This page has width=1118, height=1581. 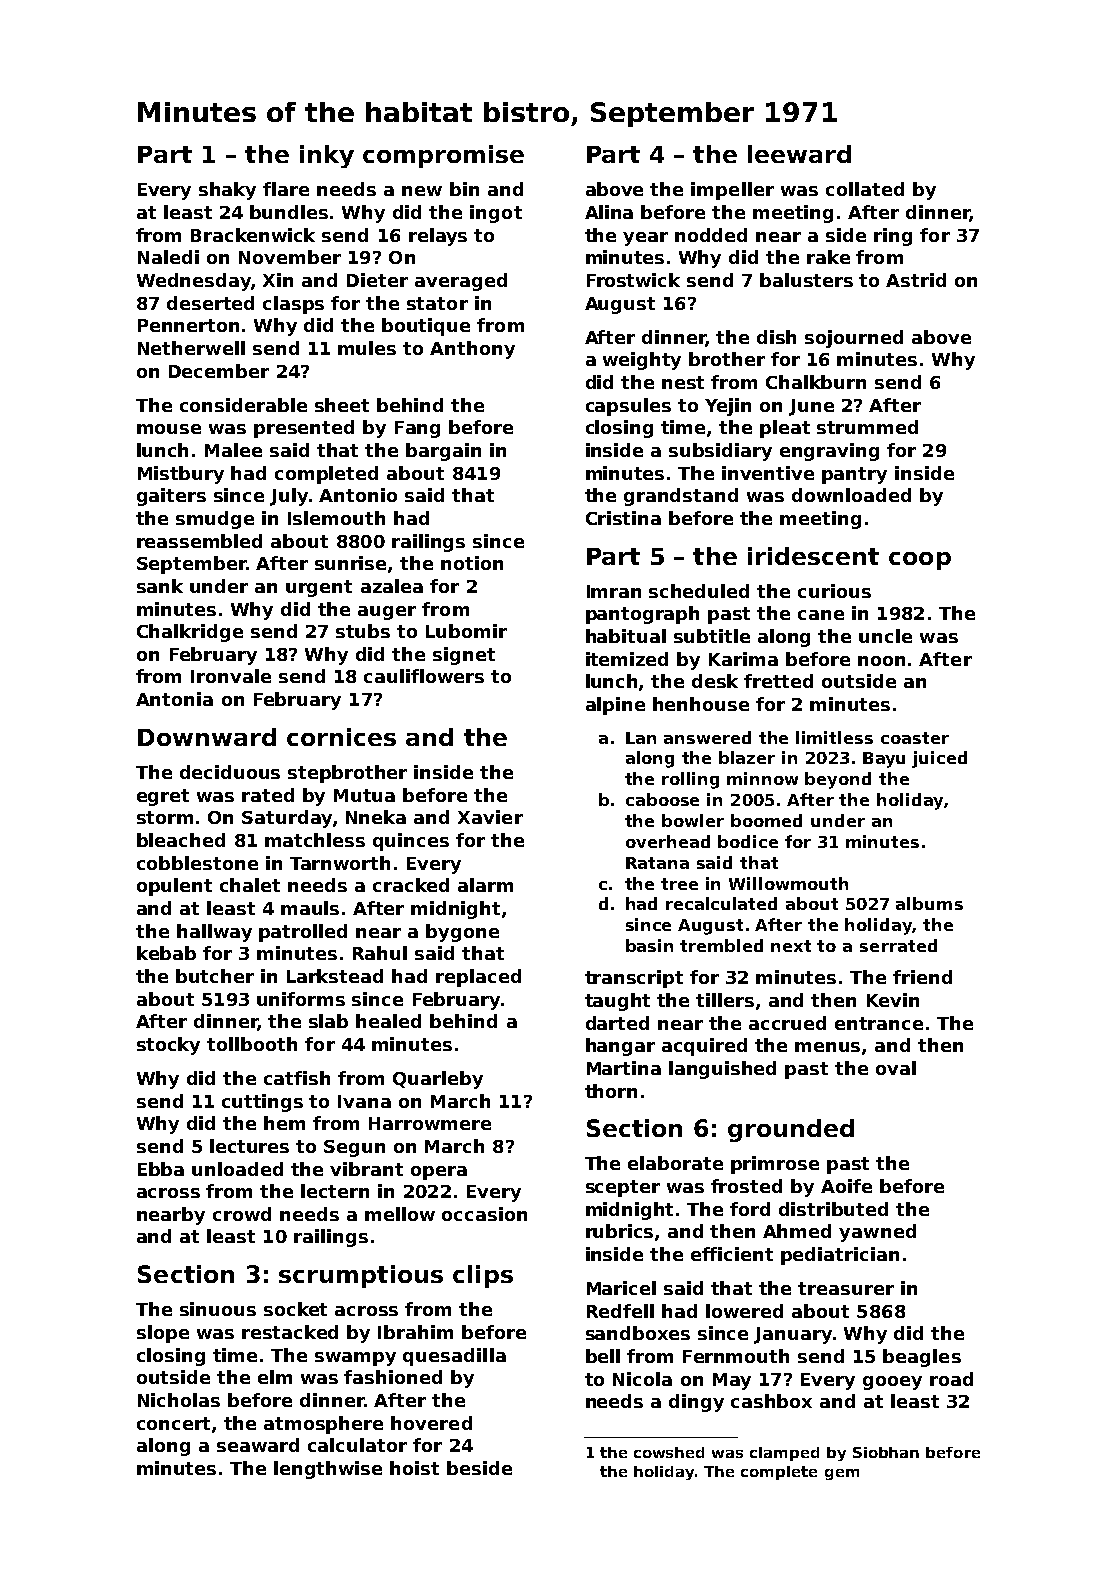 What do you see at coordinates (227, 191) in the page?
I see `shaky` at bounding box center [227, 191].
